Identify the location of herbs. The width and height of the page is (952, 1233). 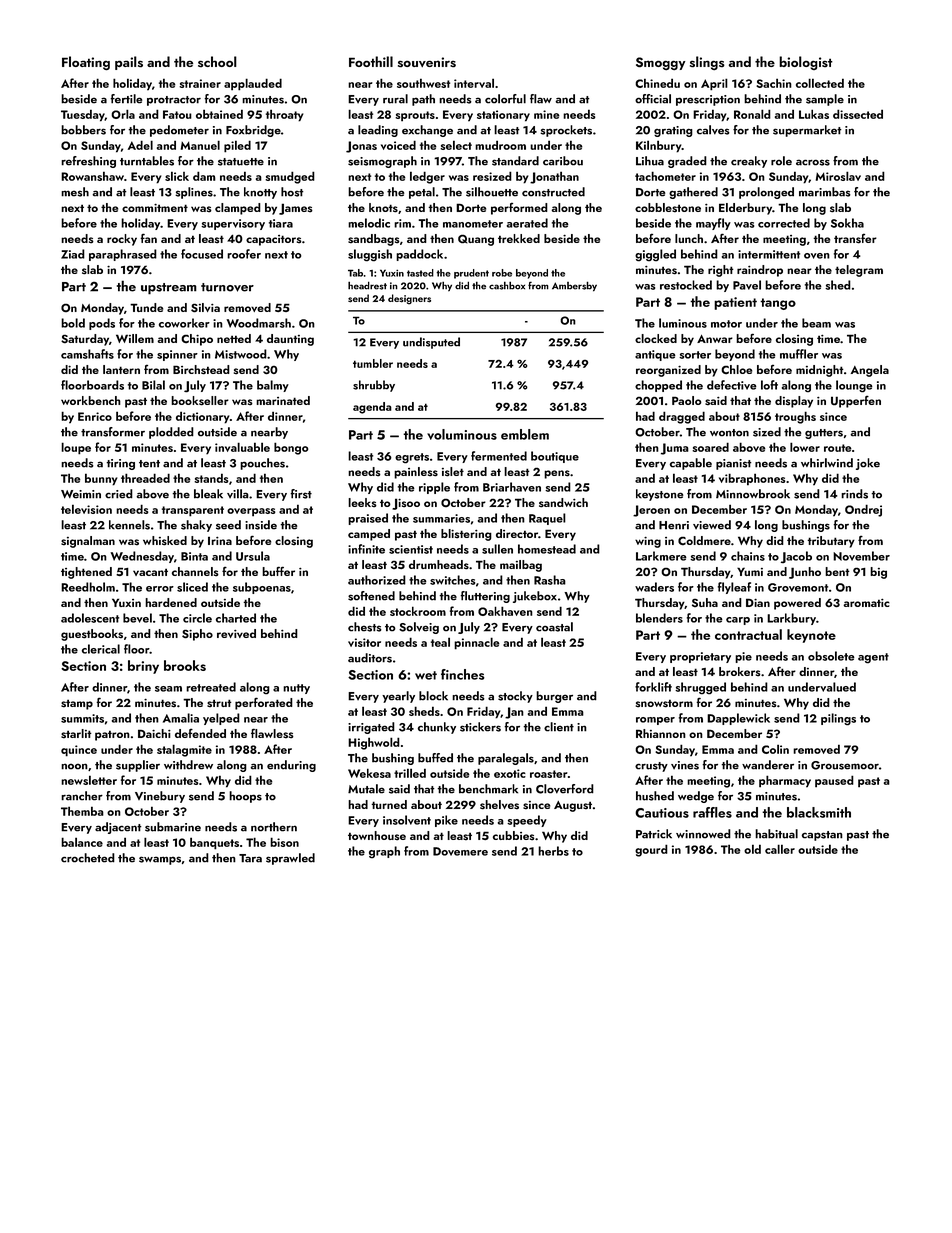
(553, 851).
